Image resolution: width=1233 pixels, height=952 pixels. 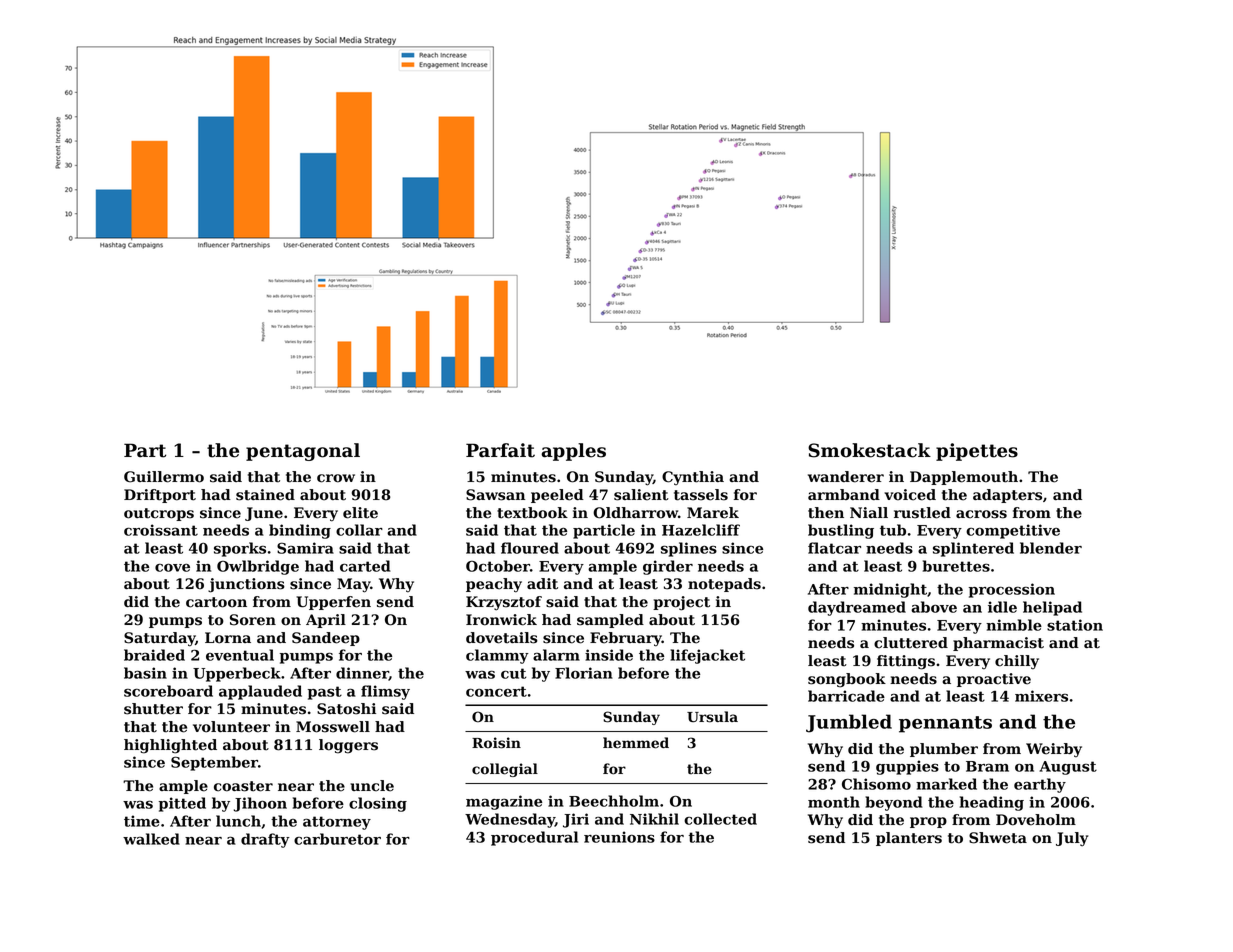 I want to click on shutter, so click(x=153, y=709).
